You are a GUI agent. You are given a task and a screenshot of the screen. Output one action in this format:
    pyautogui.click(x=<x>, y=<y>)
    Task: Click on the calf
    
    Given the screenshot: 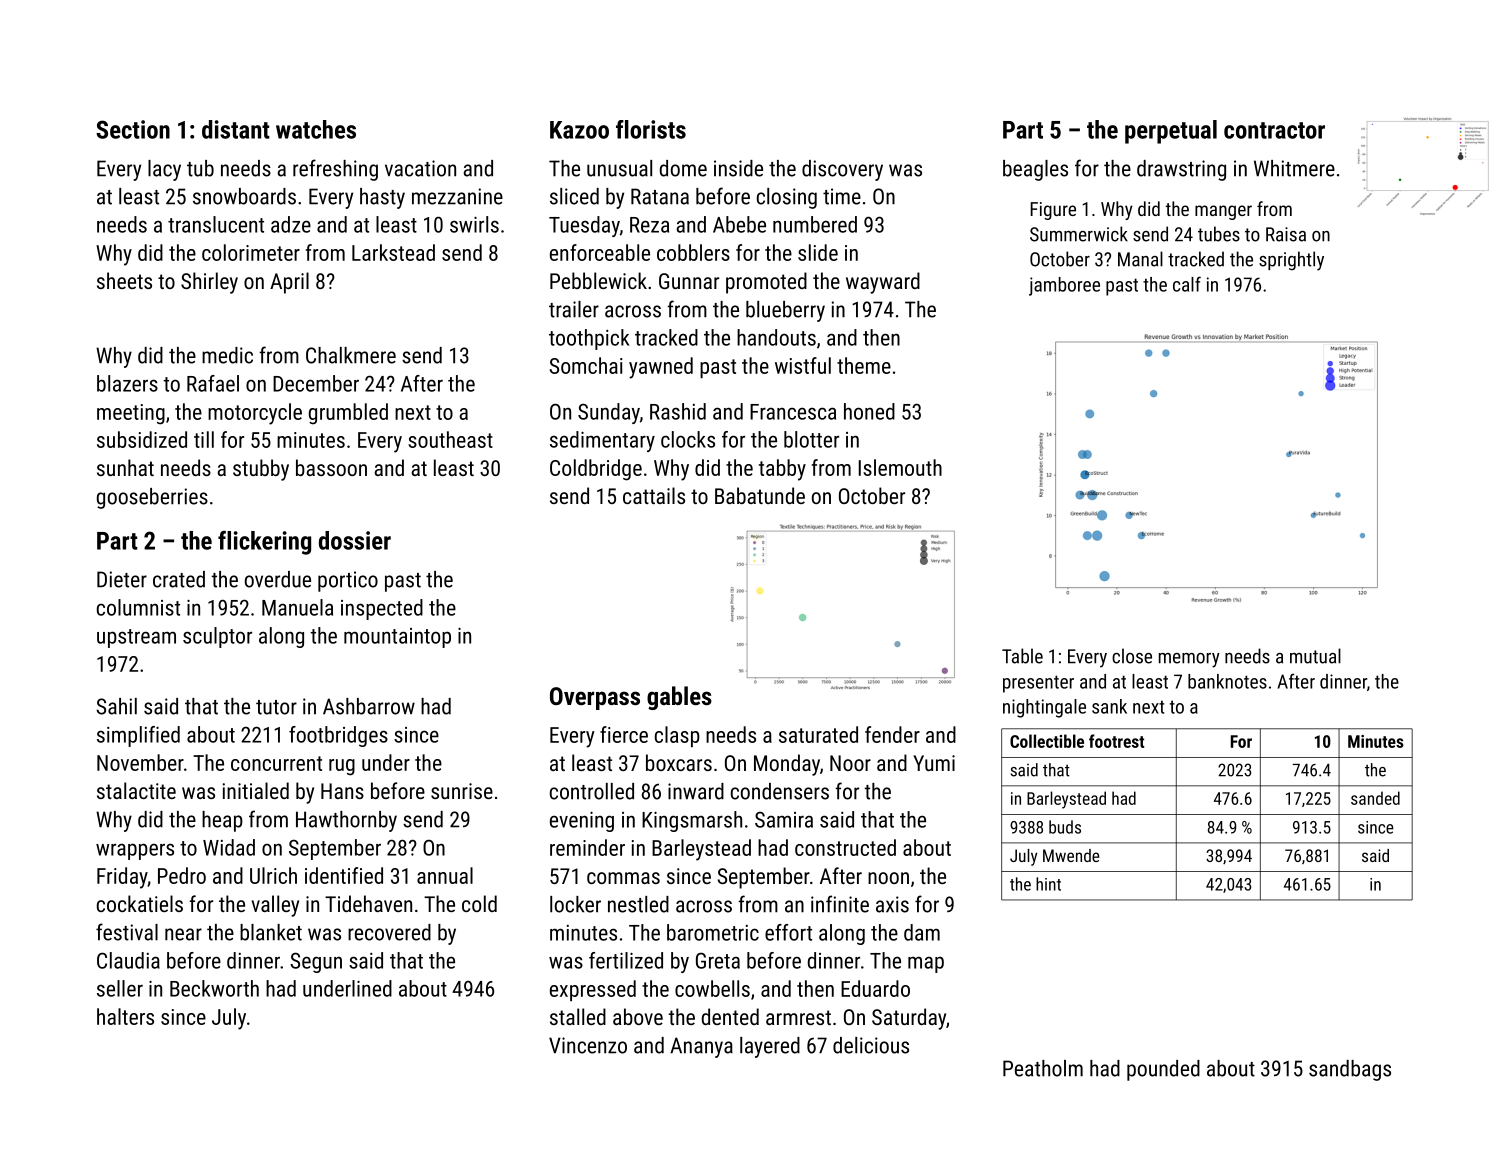 What is the action you would take?
    pyautogui.click(x=1187, y=284)
